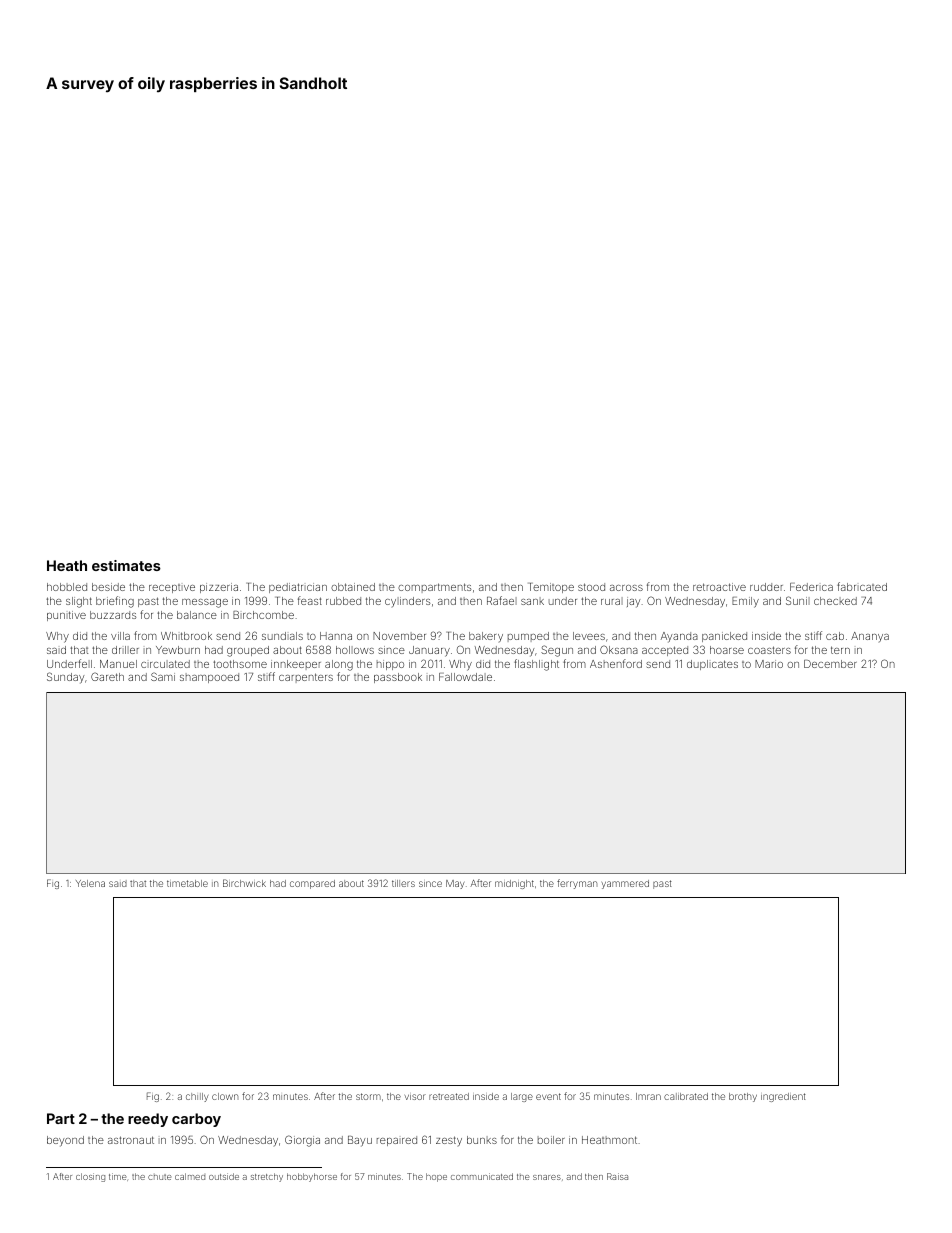  Describe the element at coordinates (163, 676) in the image. I see `Sami` at that location.
